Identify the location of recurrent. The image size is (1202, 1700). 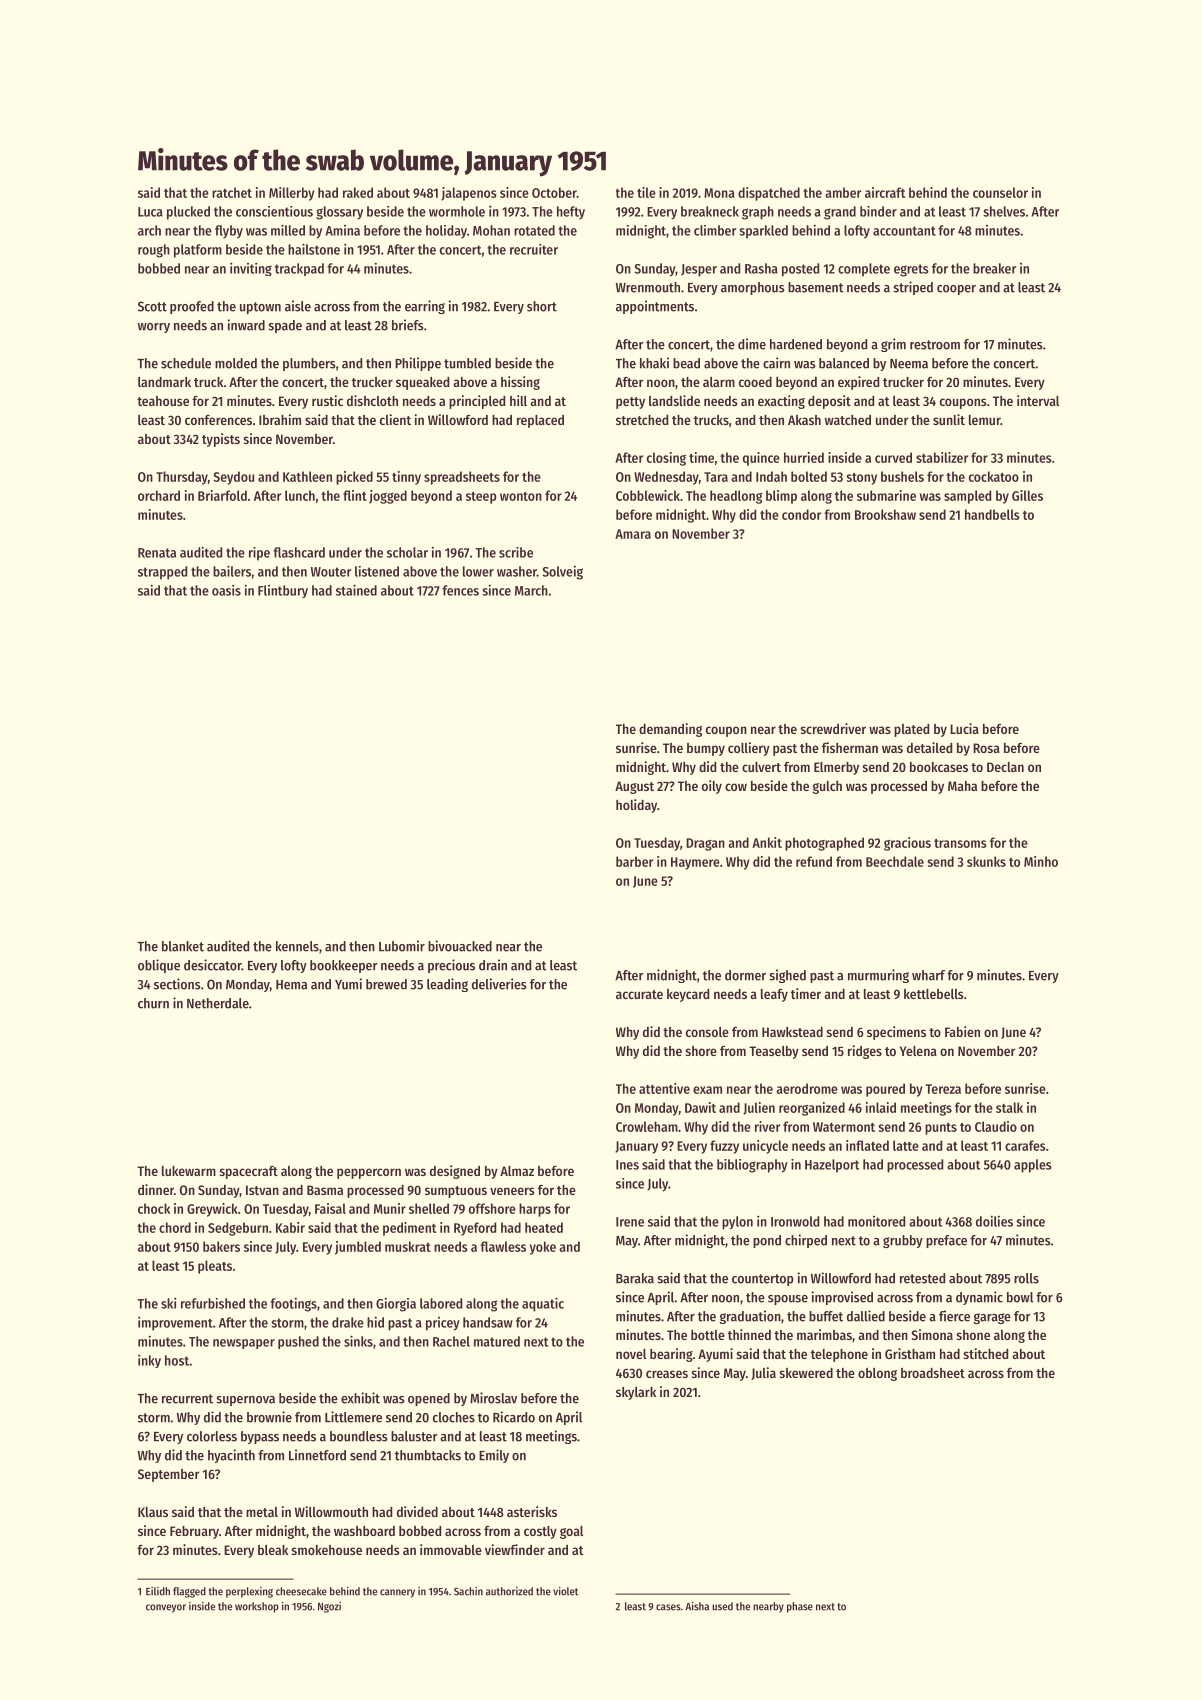
(187, 1399).
